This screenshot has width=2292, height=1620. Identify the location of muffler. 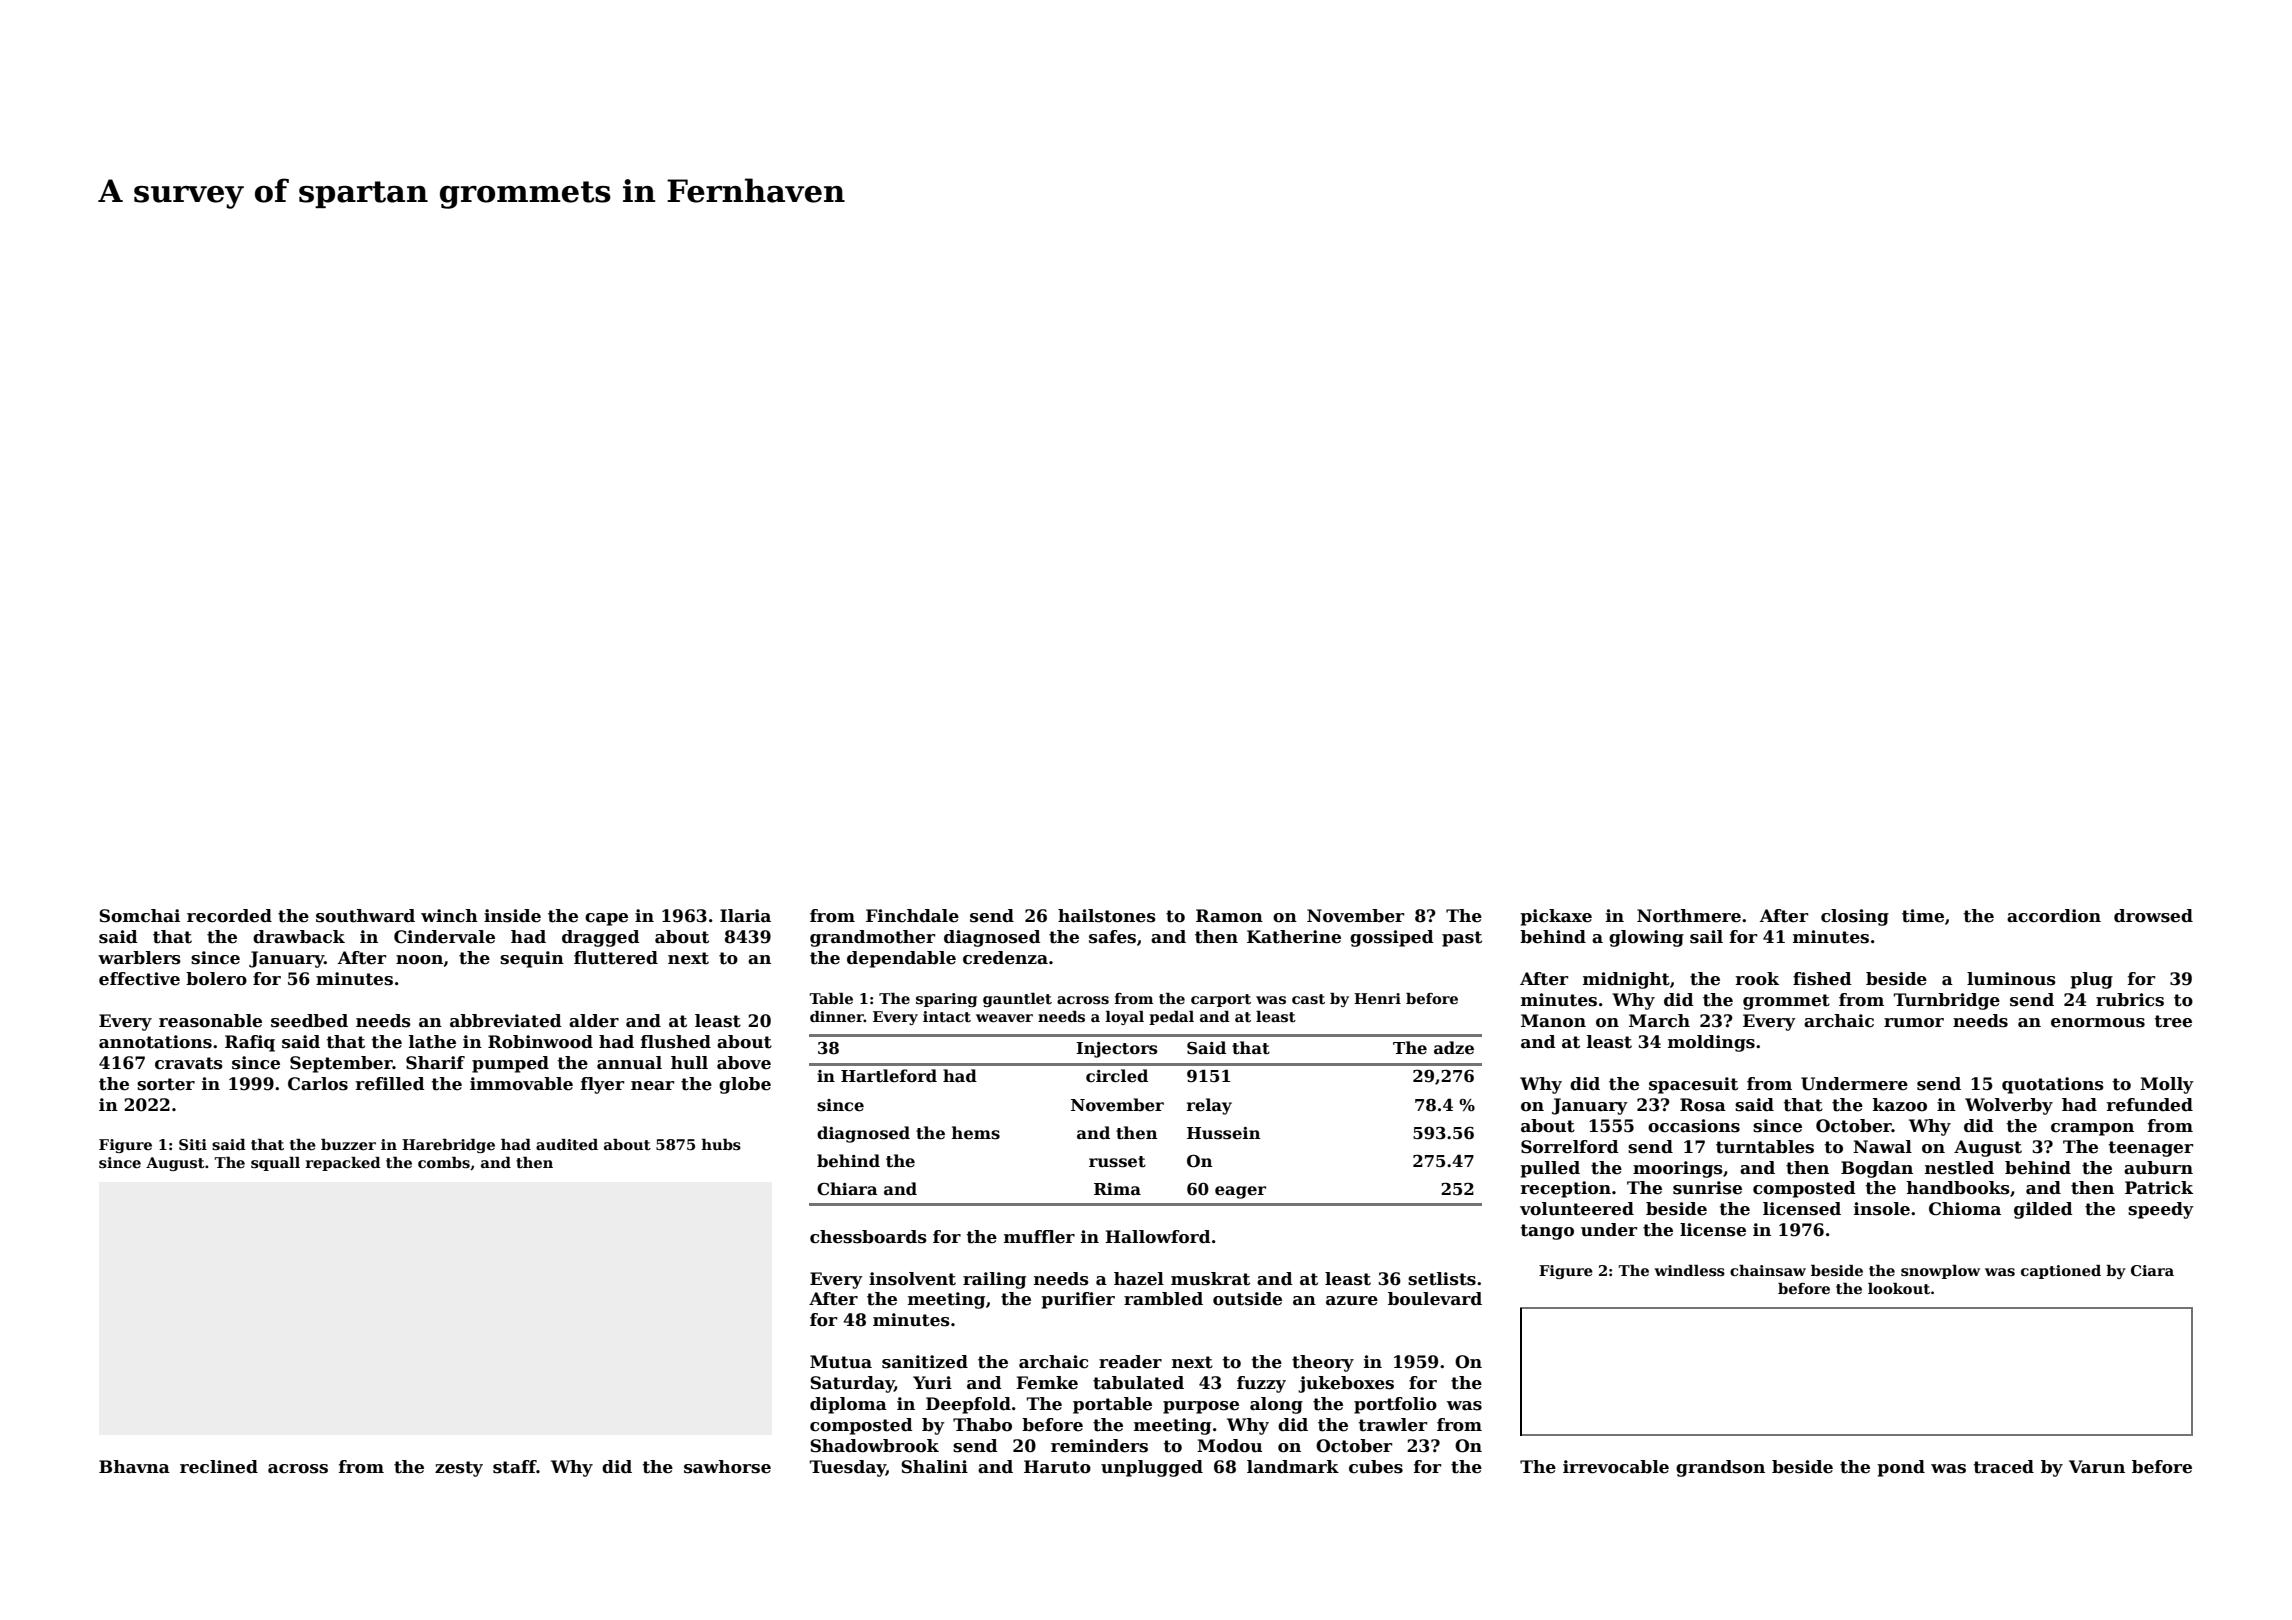
(1039, 1237).
